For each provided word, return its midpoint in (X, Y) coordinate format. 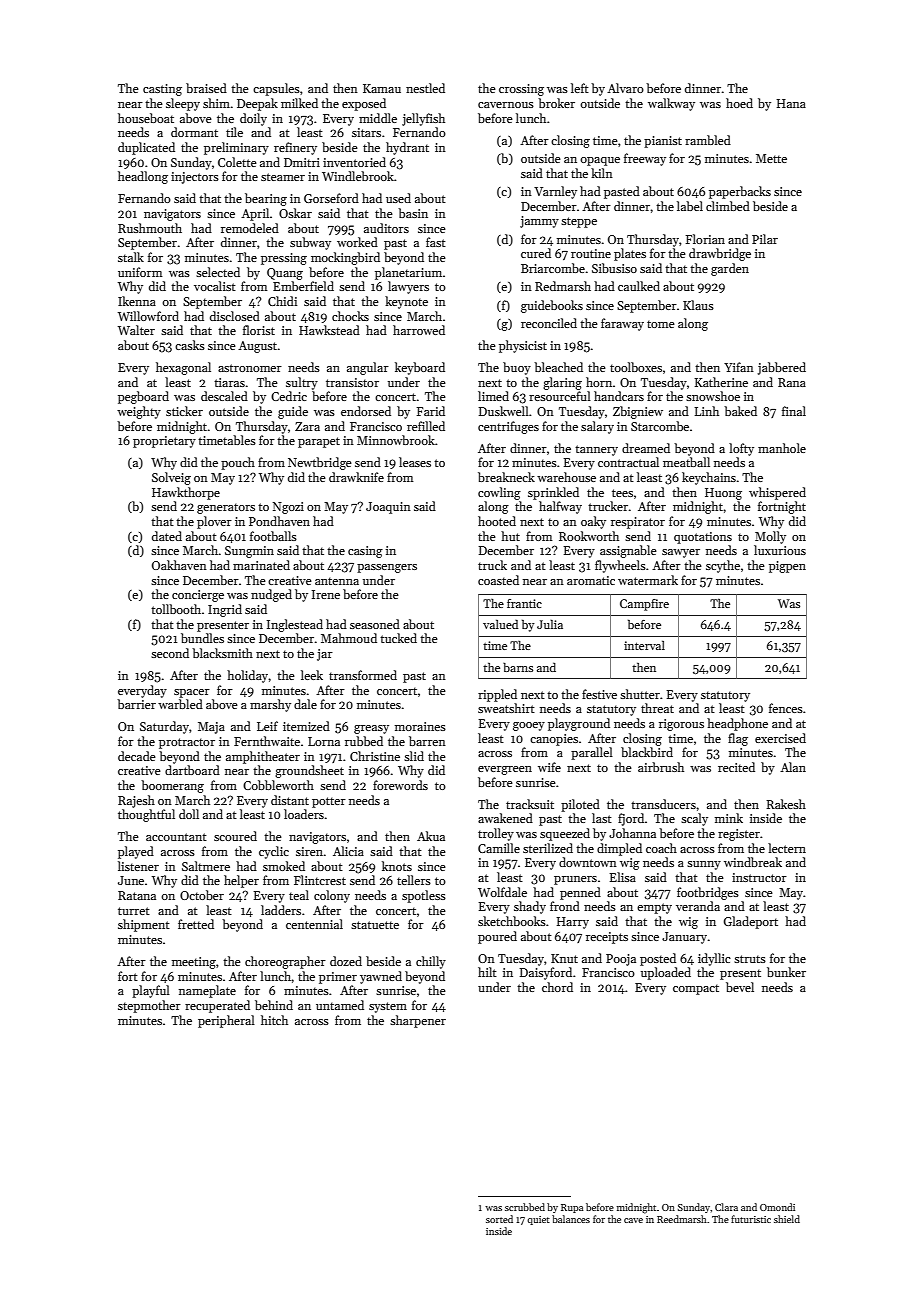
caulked (639, 286)
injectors (195, 178)
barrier (136, 704)
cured (536, 253)
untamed (340, 1005)
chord (557, 987)
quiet (538, 1220)
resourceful (560, 396)
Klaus (698, 305)
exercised (780, 738)
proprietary (164, 442)
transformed (363, 675)
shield (787, 1219)
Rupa (572, 1208)
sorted (499, 1219)
